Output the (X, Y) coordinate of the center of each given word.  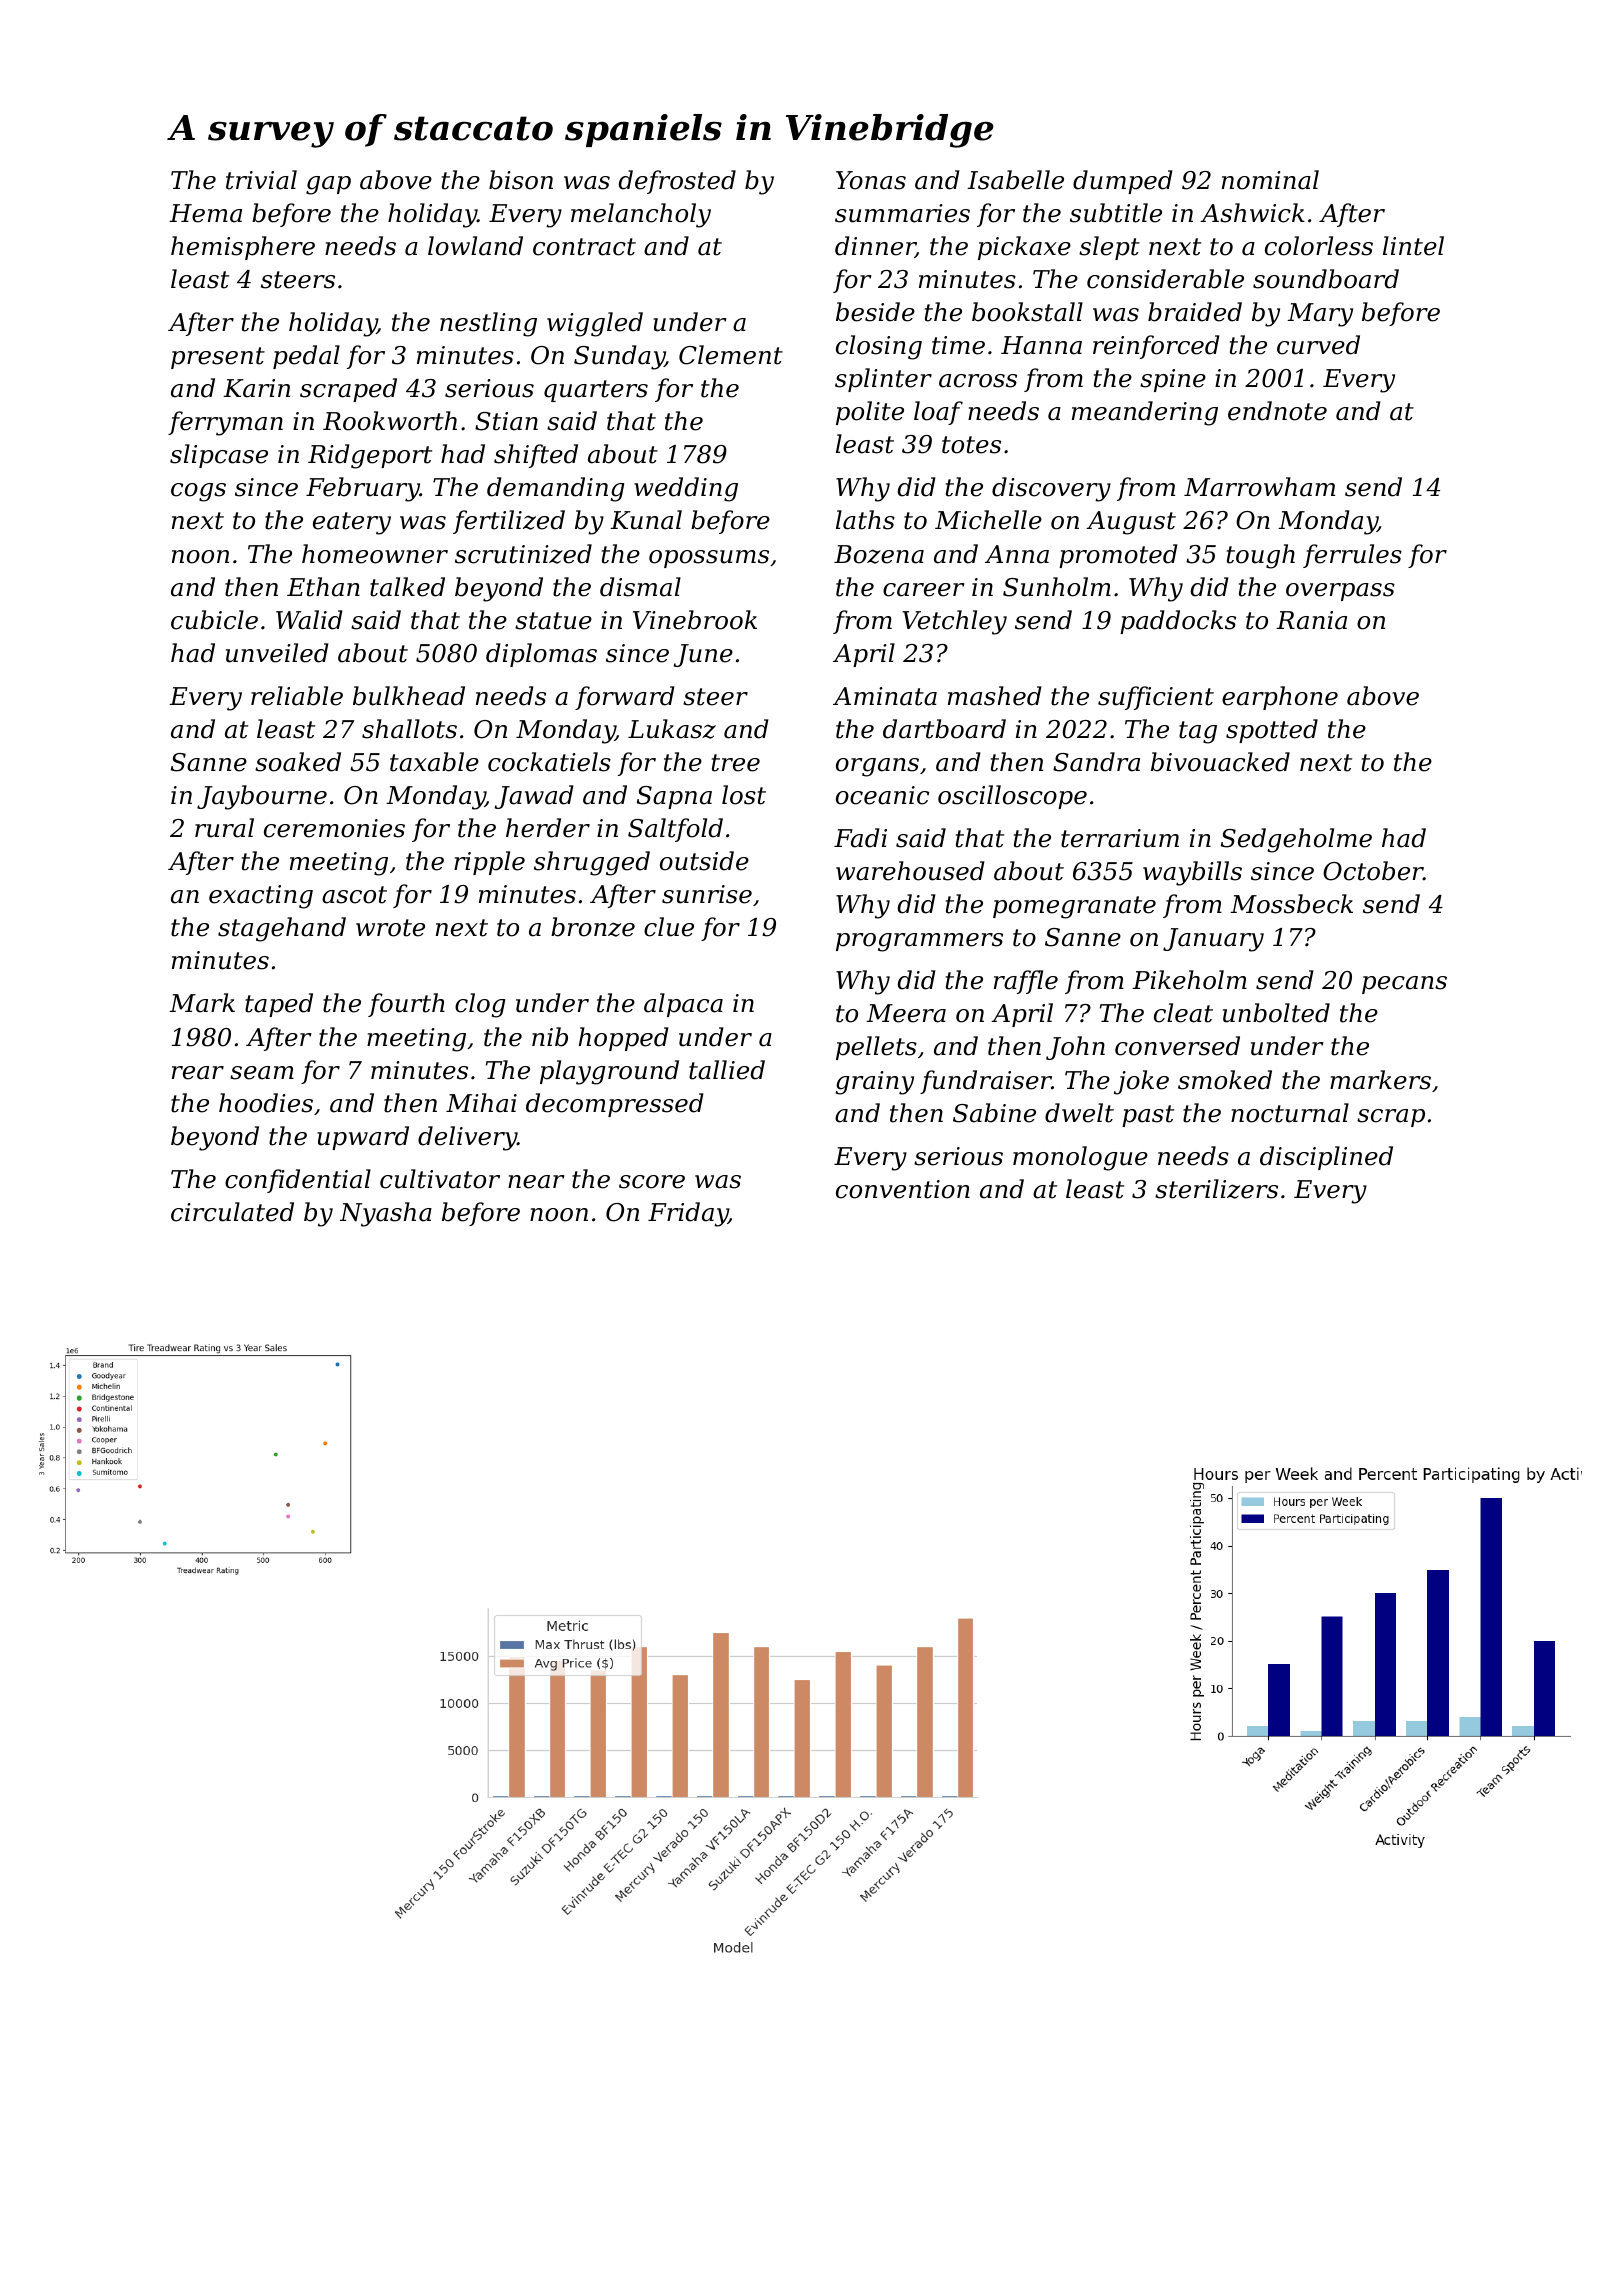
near (536, 1182)
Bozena (879, 554)
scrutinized (523, 554)
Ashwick (1252, 213)
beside (875, 312)
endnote (1277, 411)
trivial (261, 180)
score (652, 1182)
